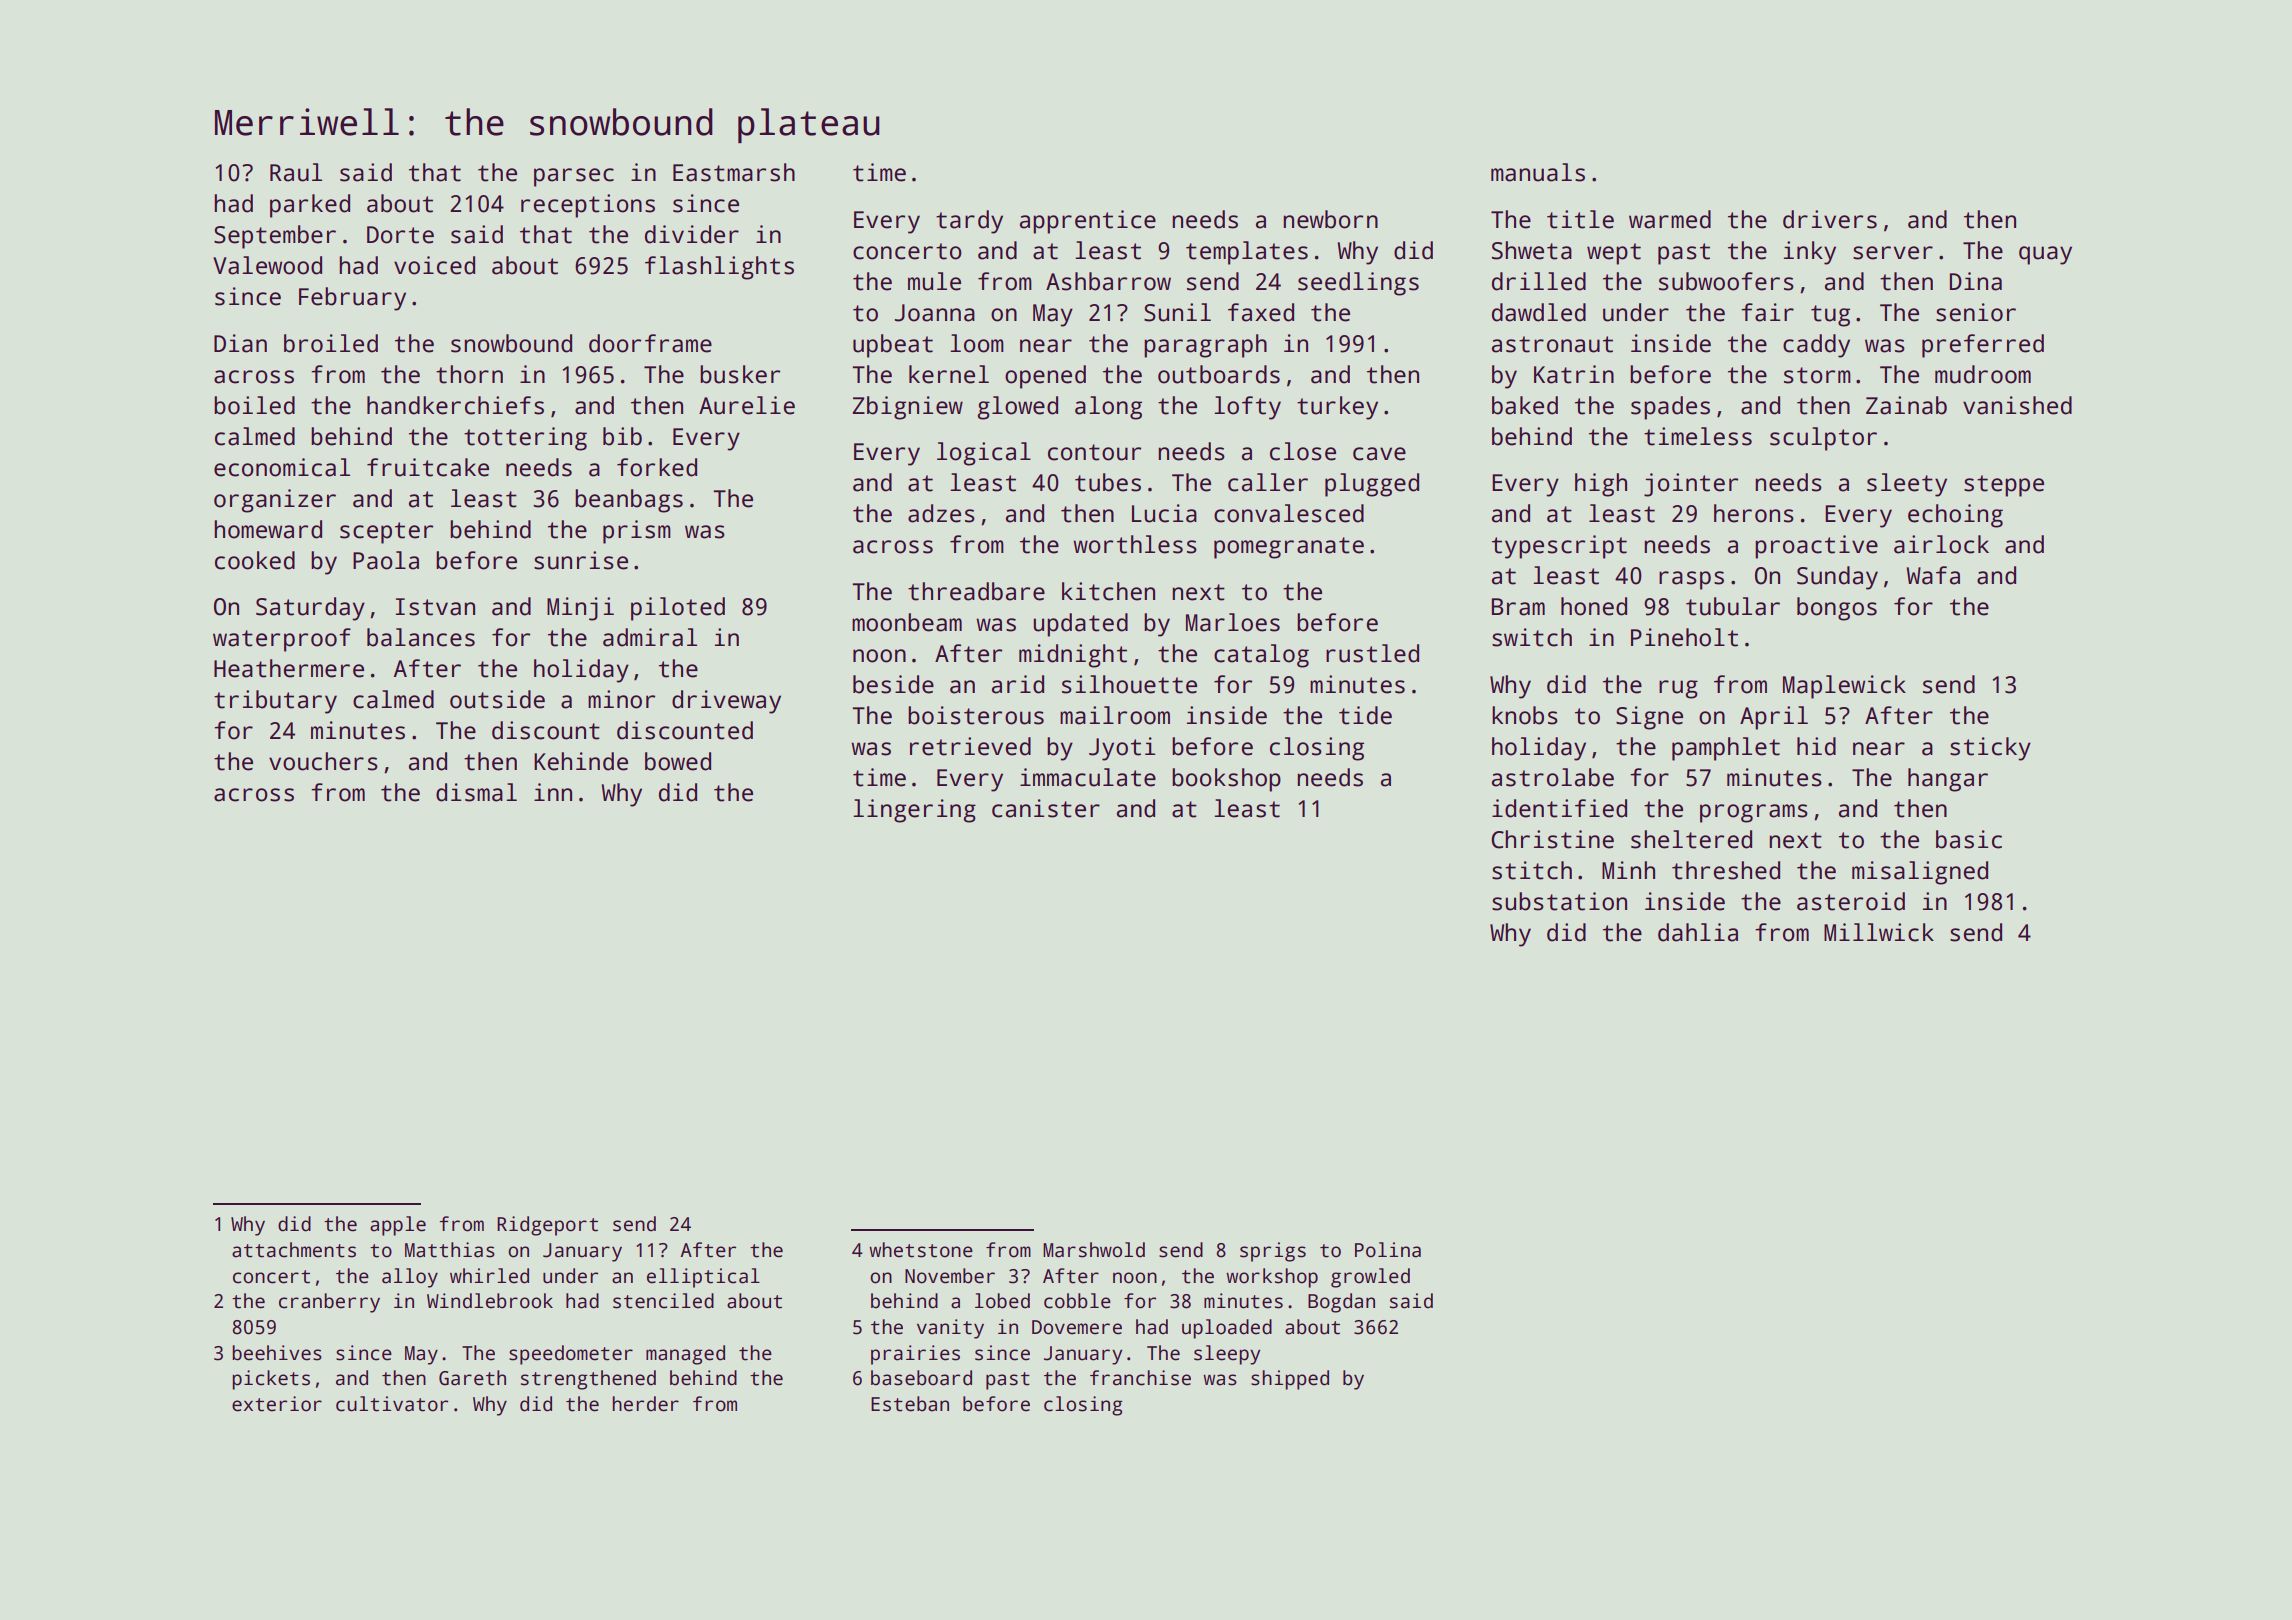  What do you see at coordinates (1538, 172) in the document?
I see `manuals` at bounding box center [1538, 172].
